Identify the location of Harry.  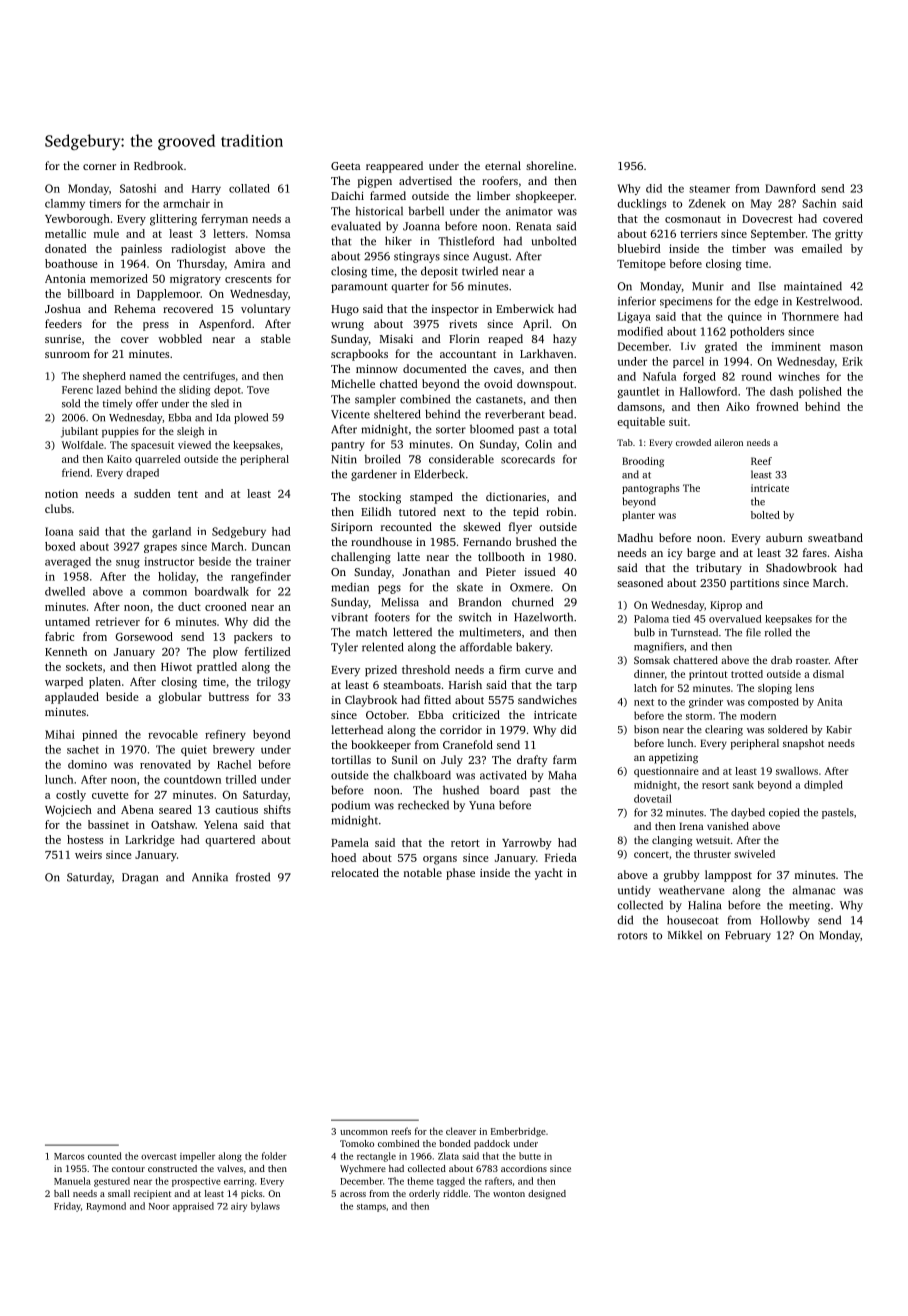
(206, 190).
